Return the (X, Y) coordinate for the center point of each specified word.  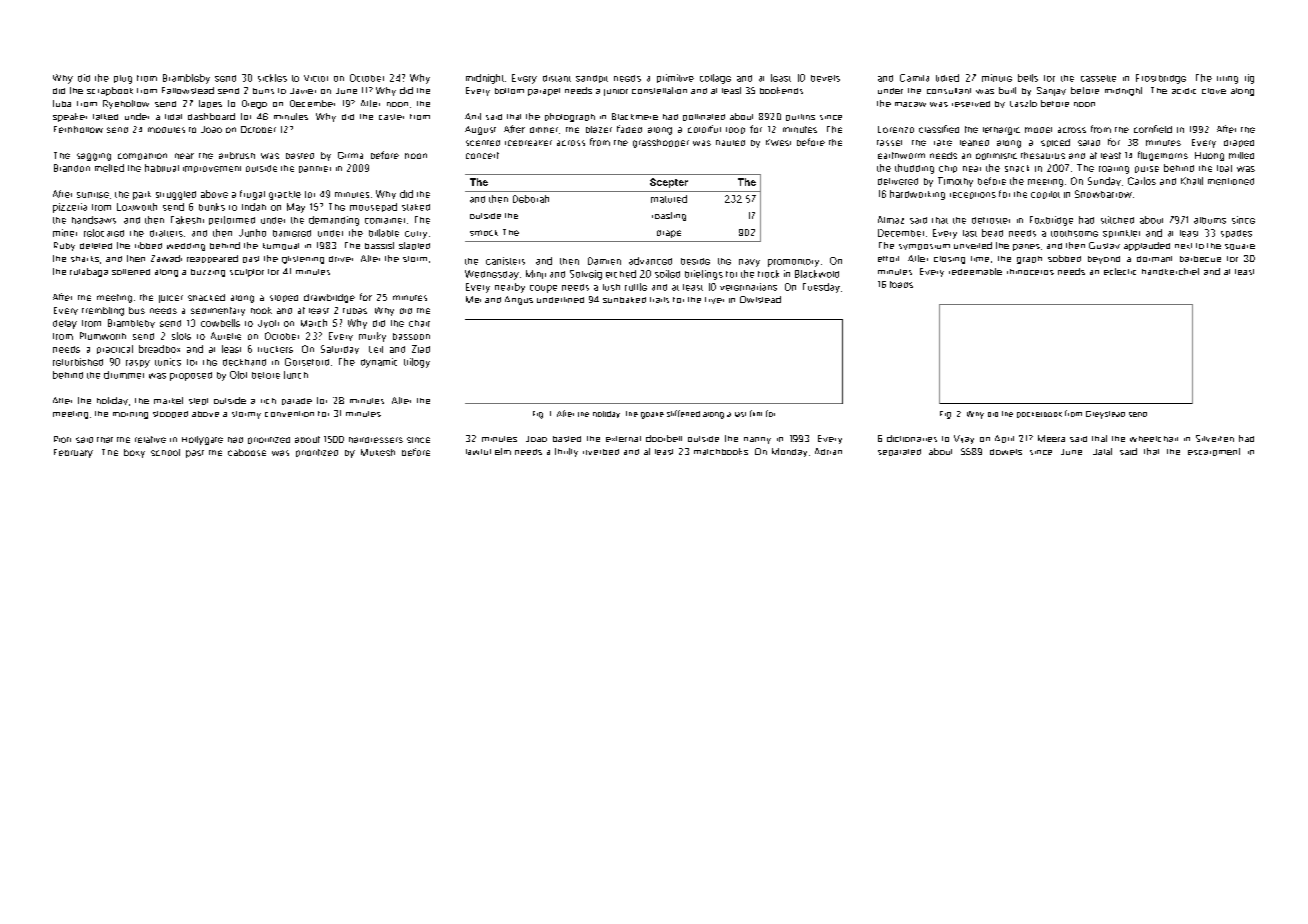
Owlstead (760, 299)
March (314, 323)
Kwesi (778, 142)
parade (297, 401)
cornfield (1153, 129)
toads (901, 284)
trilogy (417, 363)
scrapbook (110, 91)
